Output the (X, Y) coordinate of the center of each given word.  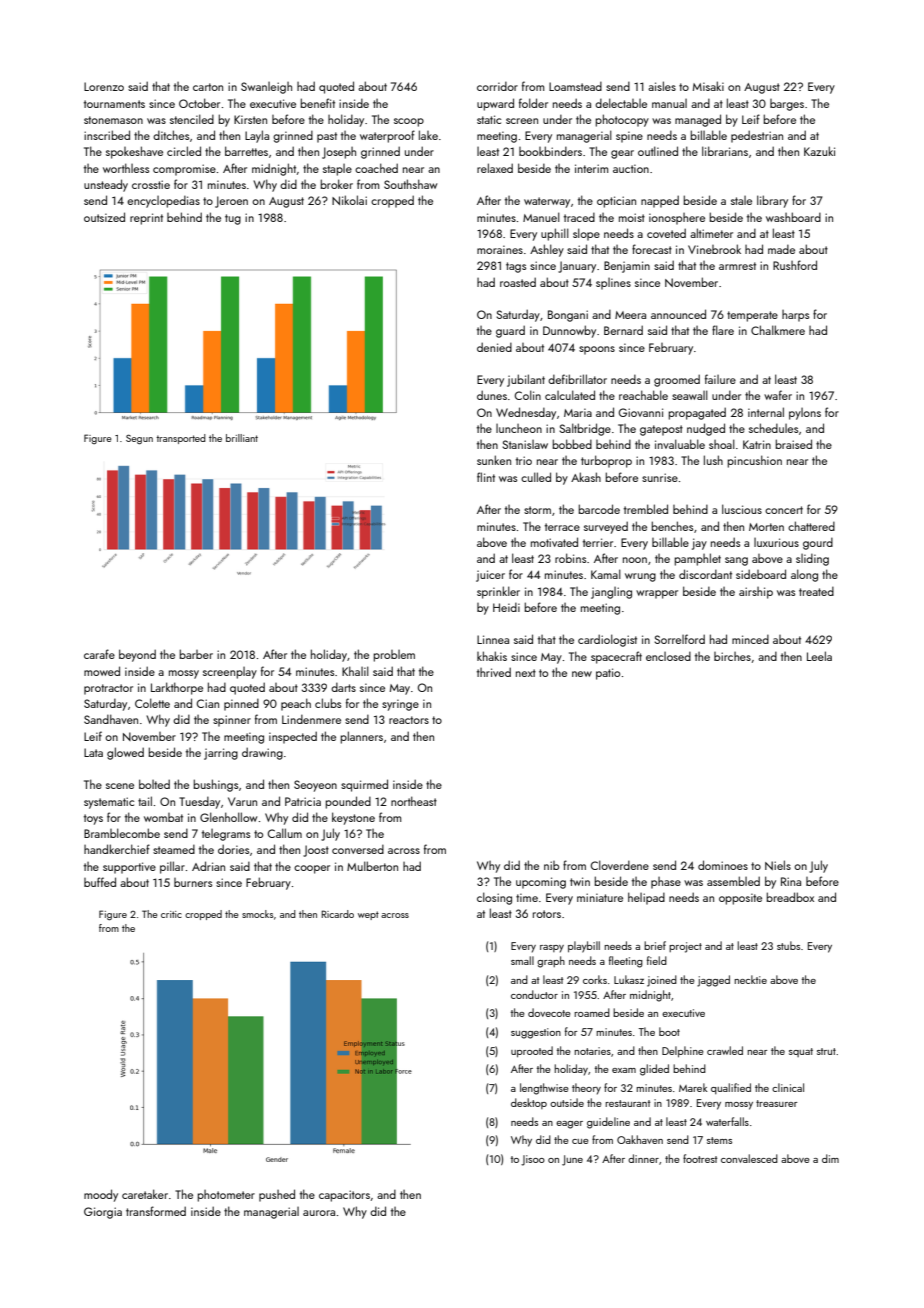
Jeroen (231, 202)
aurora (319, 1213)
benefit (317, 103)
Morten (766, 527)
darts (343, 687)
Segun (139, 439)
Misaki (708, 86)
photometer (226, 1196)
